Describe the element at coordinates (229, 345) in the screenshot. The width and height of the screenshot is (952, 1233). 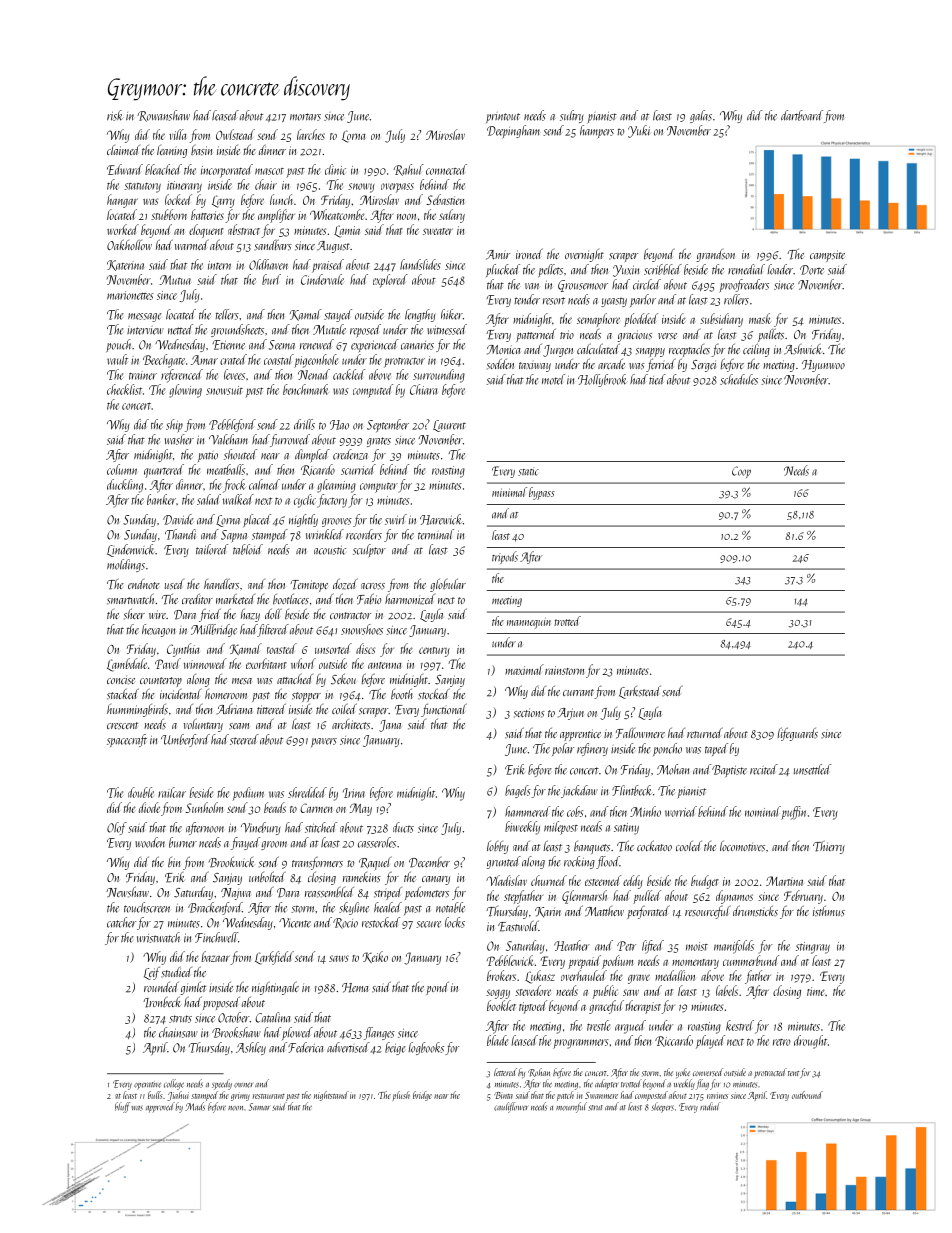
I see `Etienne` at that location.
